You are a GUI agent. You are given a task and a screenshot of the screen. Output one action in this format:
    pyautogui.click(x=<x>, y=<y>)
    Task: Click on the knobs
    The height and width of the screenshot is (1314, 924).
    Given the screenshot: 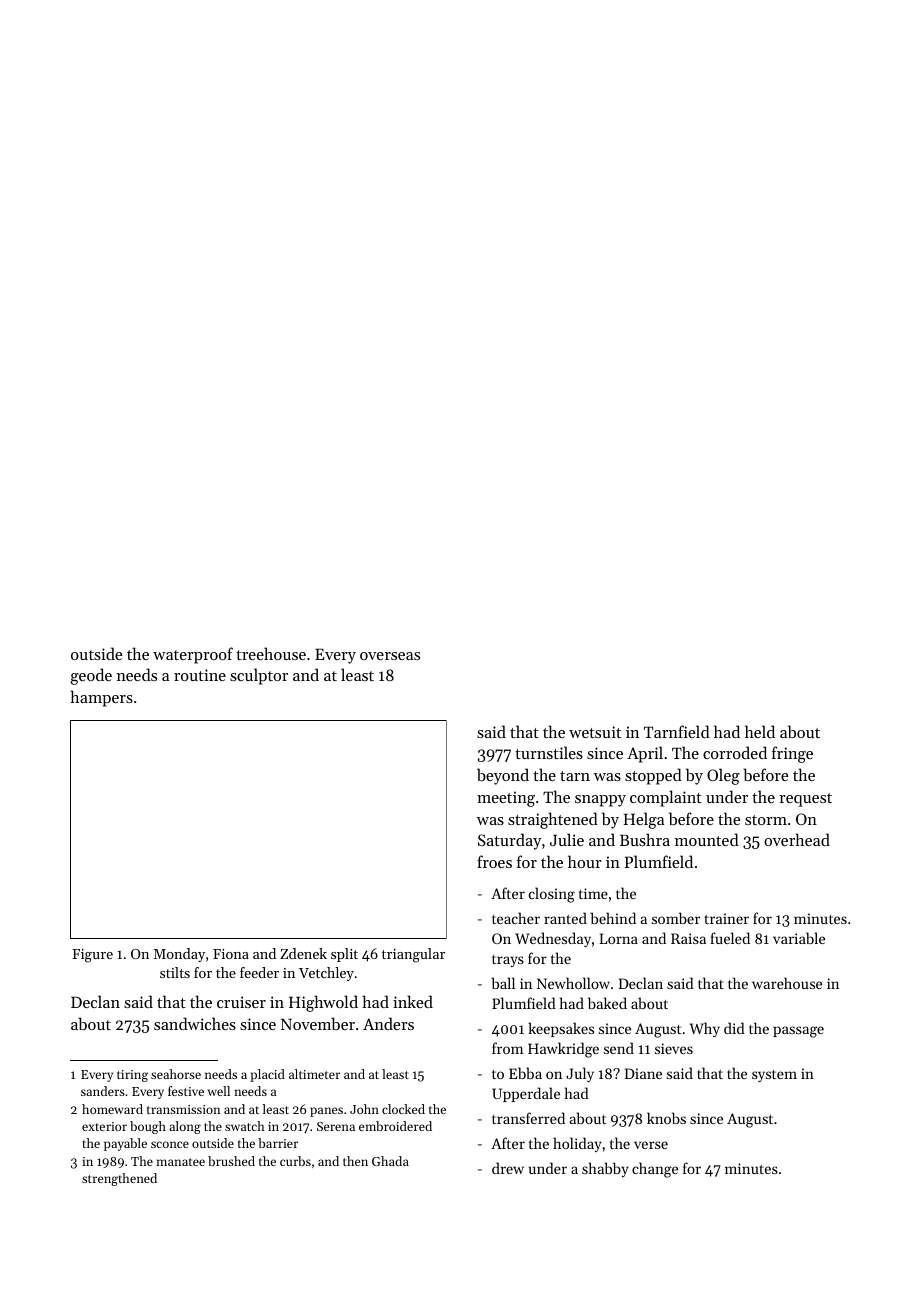 What is the action you would take?
    pyautogui.click(x=666, y=1118)
